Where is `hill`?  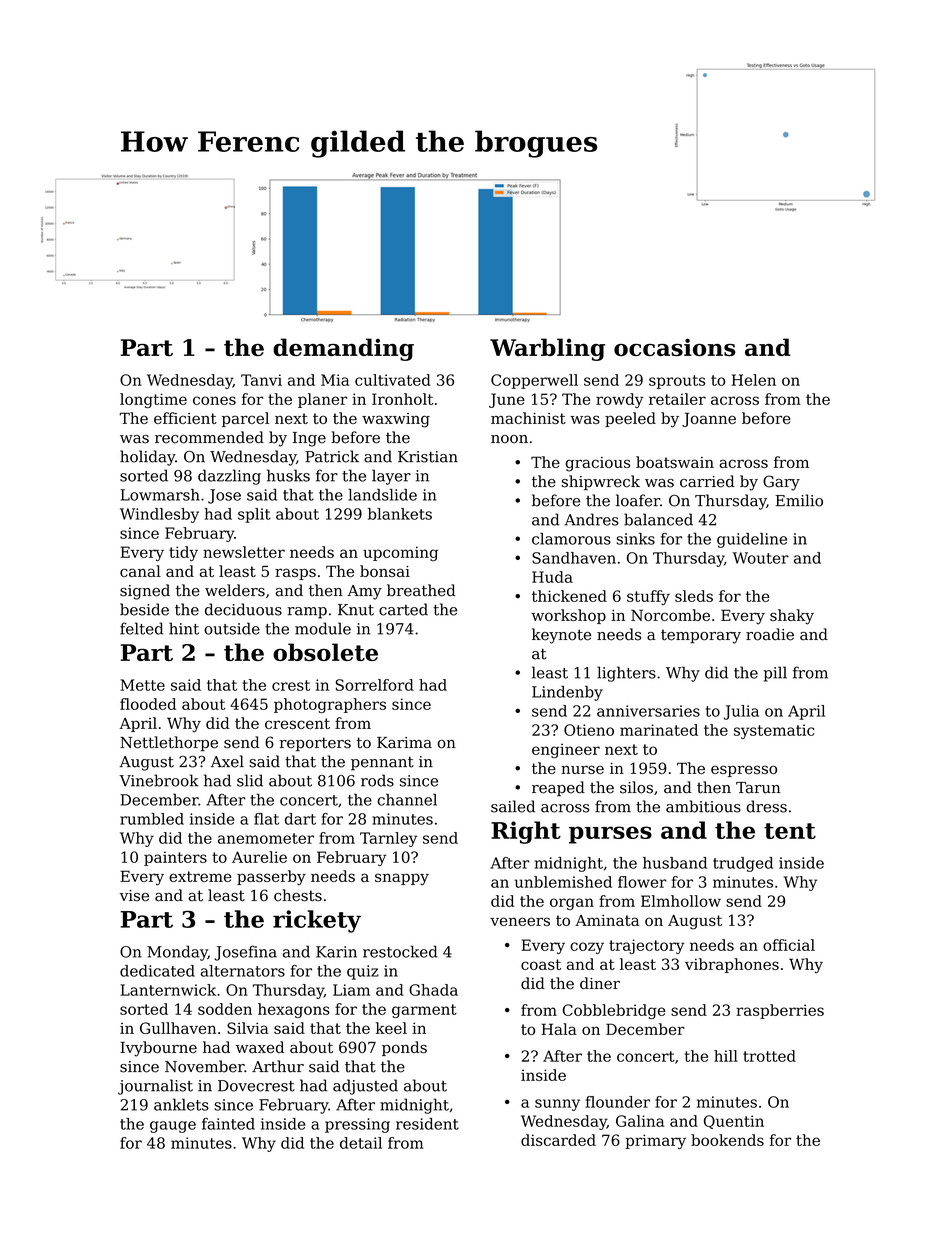 hill is located at coordinates (726, 1056).
